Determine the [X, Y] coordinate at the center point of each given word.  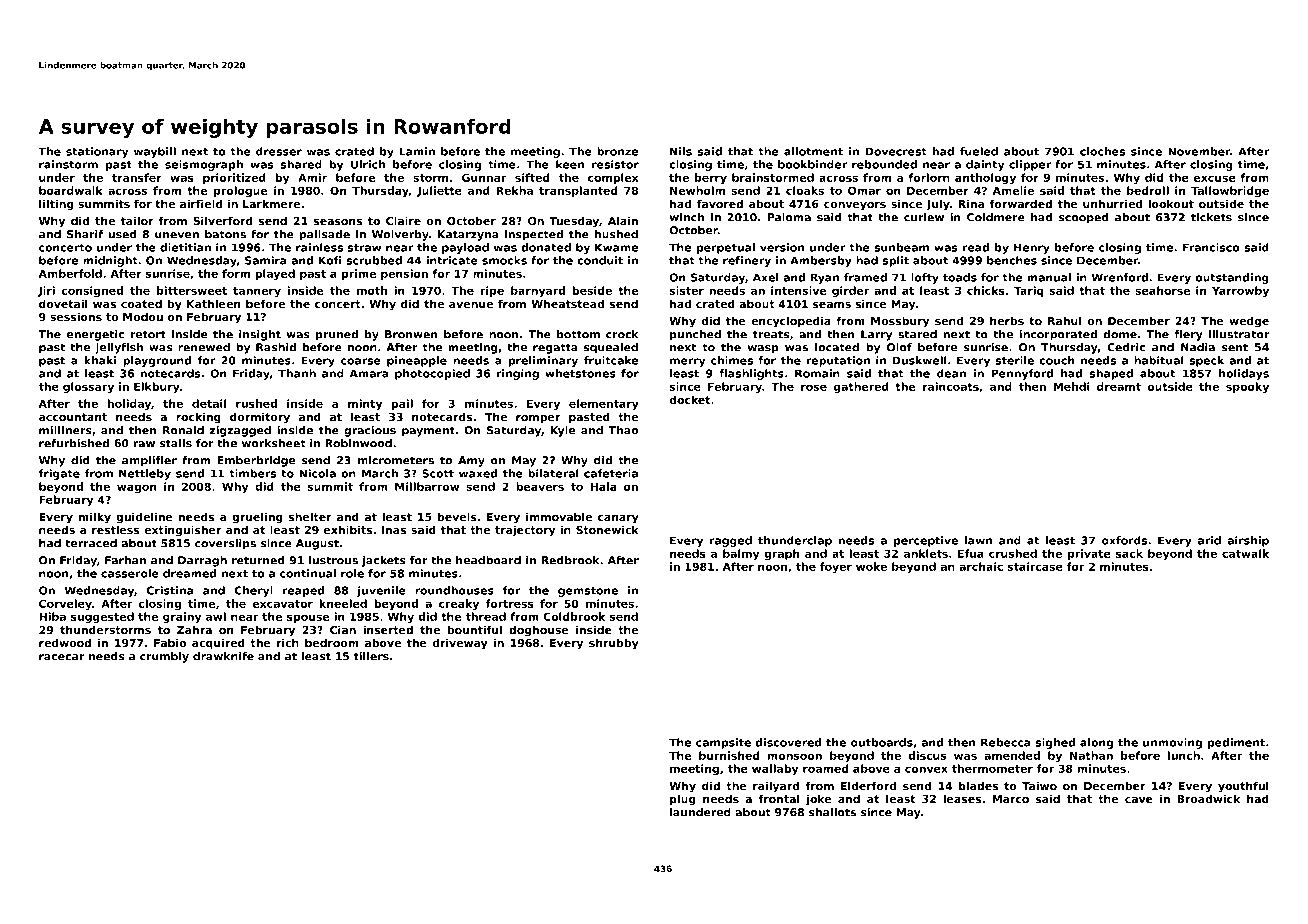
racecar [61, 657]
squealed [611, 348]
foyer [836, 567]
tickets [1211, 217]
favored [720, 203]
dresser [279, 151]
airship [1248, 541]
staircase [1035, 566]
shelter [310, 516]
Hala [603, 486]
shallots [832, 812]
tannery [257, 292]
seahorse [1162, 290]
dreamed [189, 573]
